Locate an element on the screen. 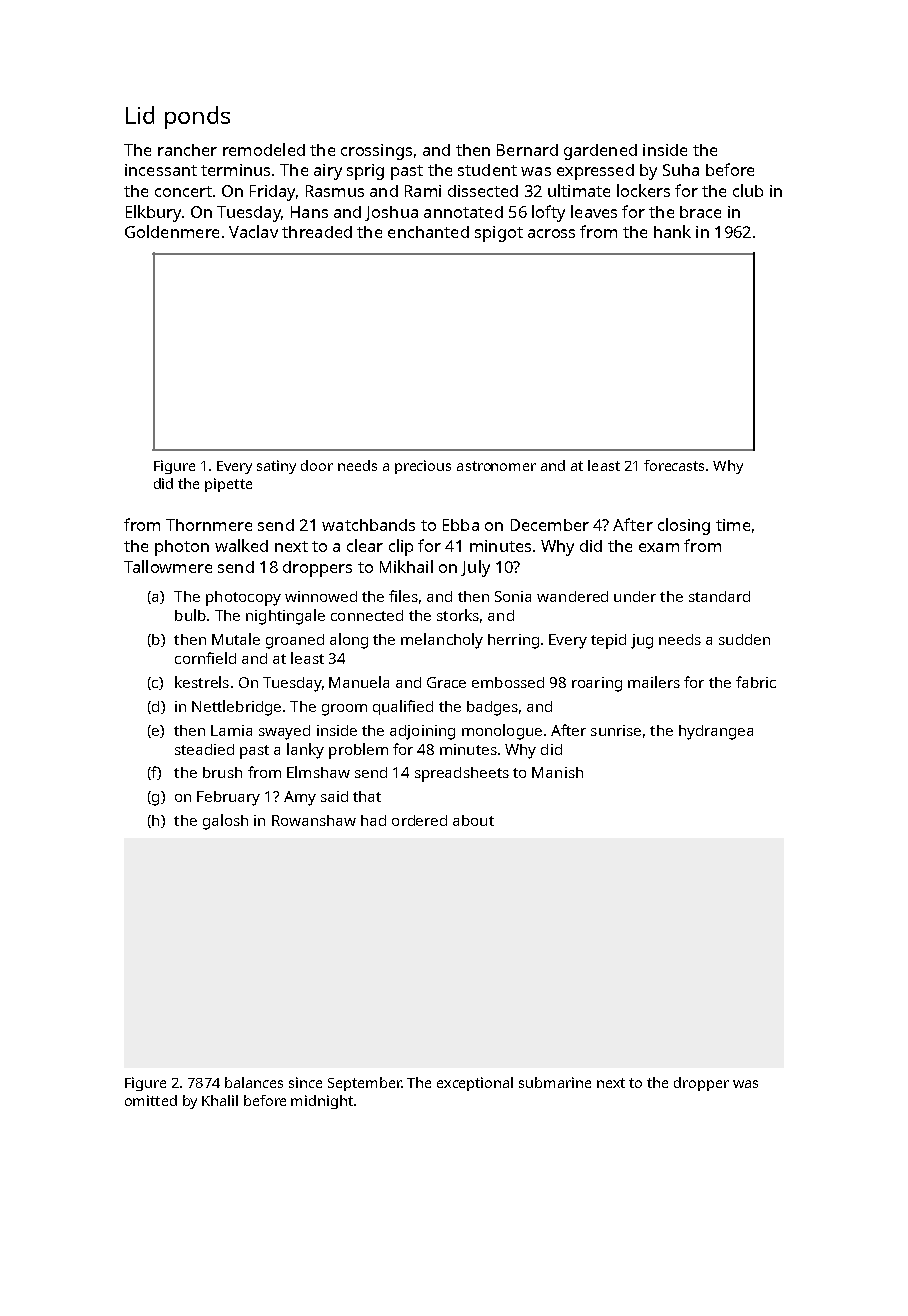  groom is located at coordinates (344, 710).
